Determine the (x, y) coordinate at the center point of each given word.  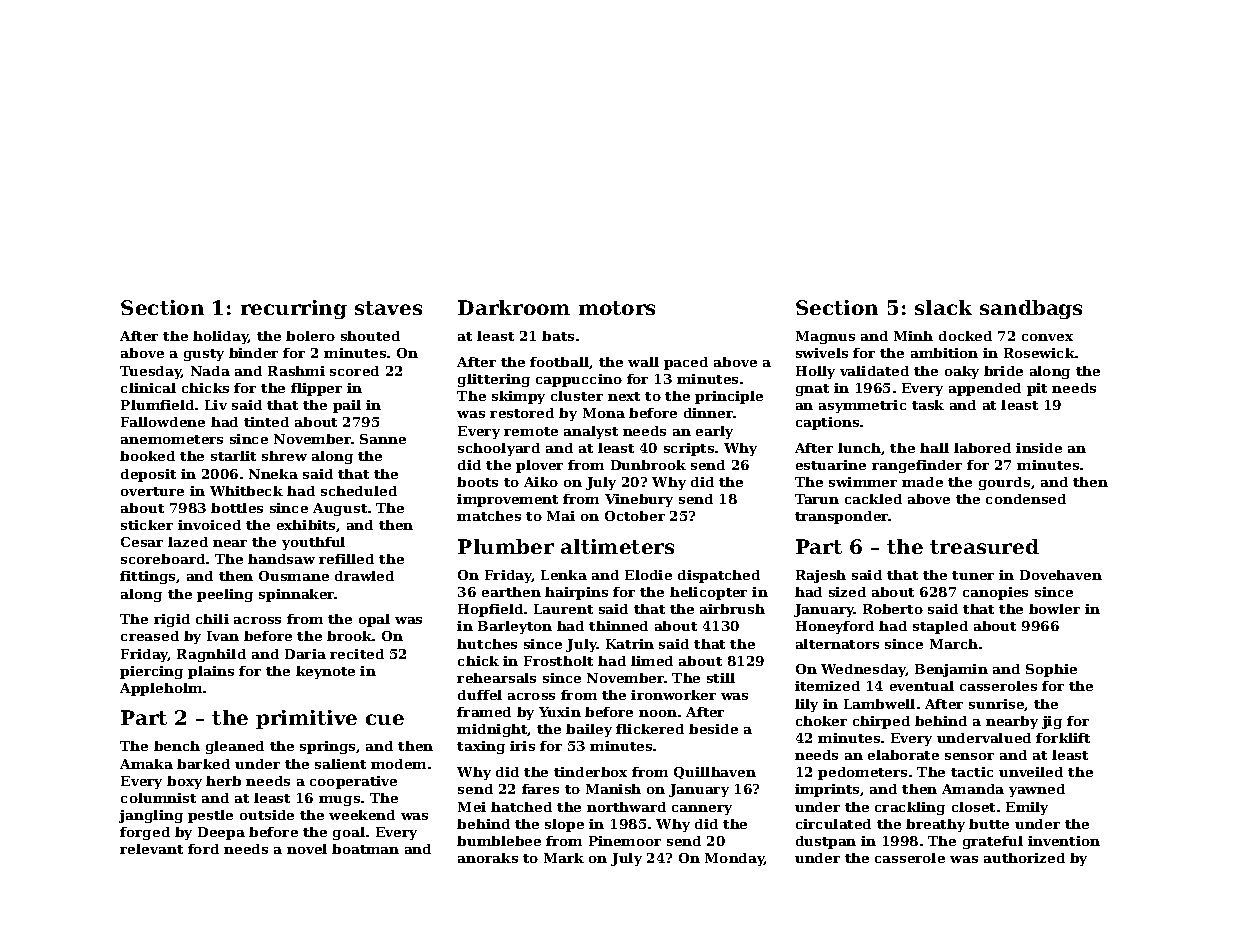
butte (989, 824)
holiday (221, 337)
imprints (827, 790)
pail (347, 406)
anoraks (488, 858)
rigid (172, 620)
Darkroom (514, 307)
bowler (1054, 609)
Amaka (146, 764)
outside (267, 815)
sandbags (1031, 309)
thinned (618, 626)
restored (522, 413)
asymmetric (862, 406)
